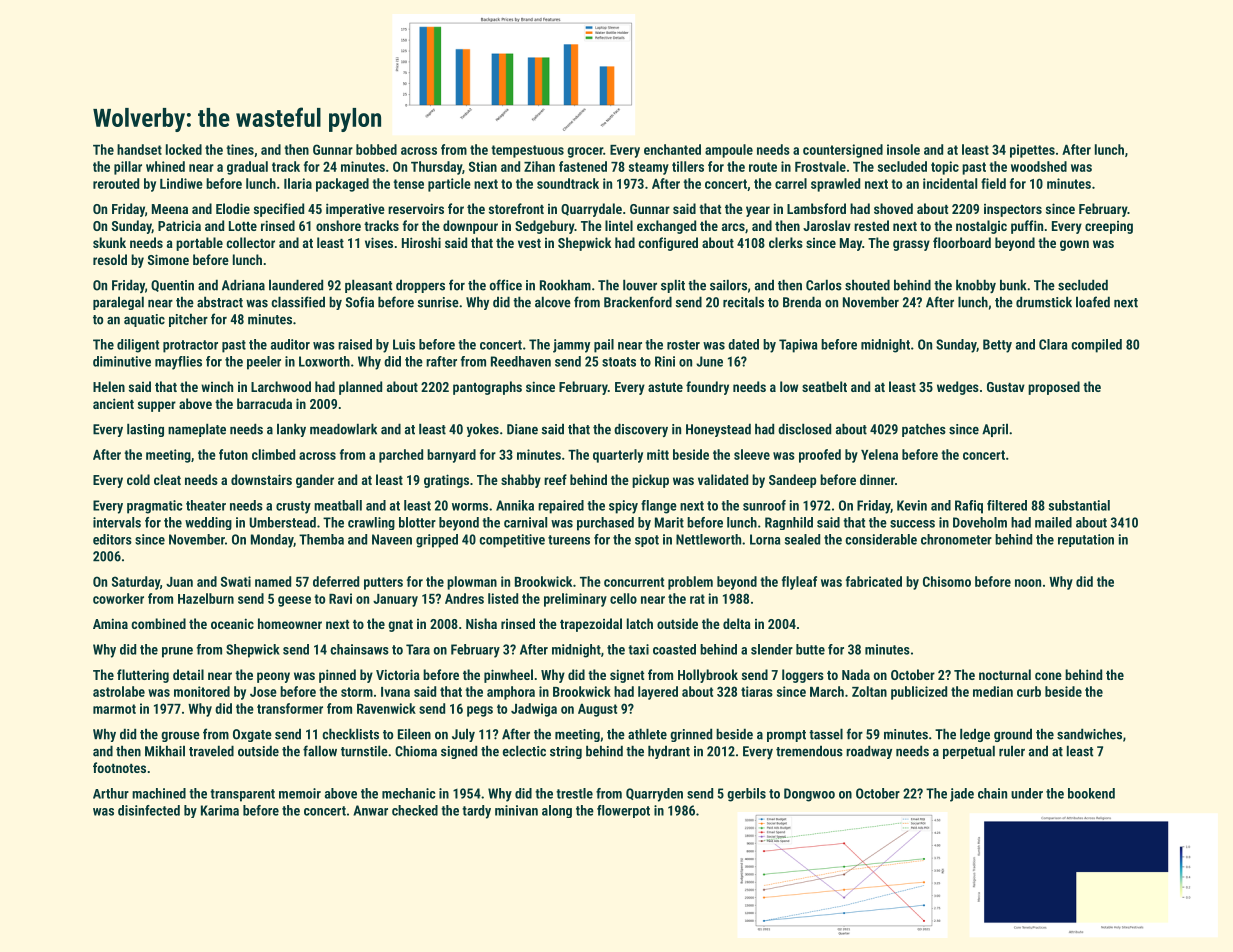  Describe the element at coordinates (1005, 674) in the screenshot. I see `nocturnal` at that location.
